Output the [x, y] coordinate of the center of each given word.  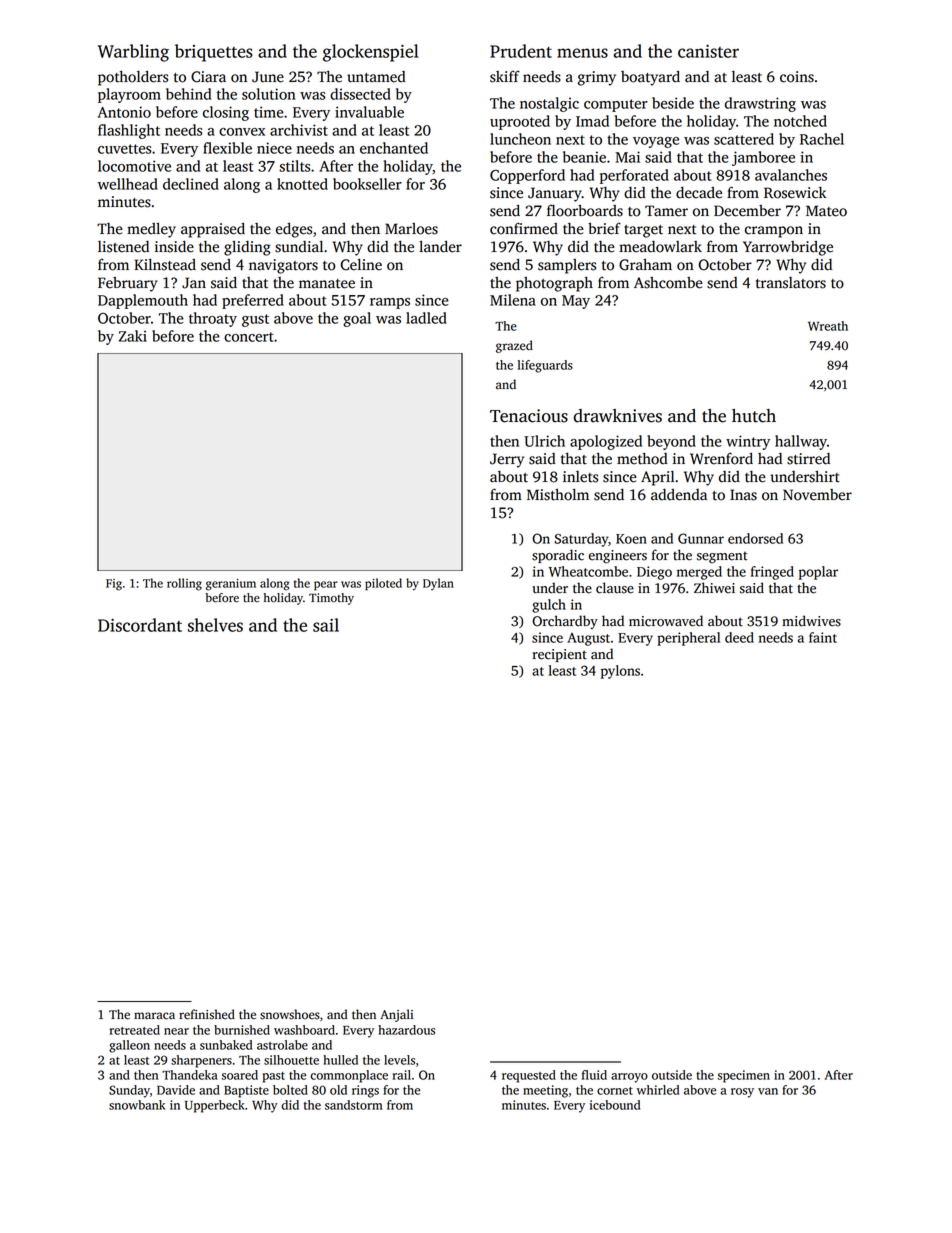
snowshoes [290, 1014]
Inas [743, 495]
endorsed [755, 538]
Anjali [396, 1015]
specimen [744, 1076]
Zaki [133, 336]
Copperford [527, 176]
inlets [580, 477]
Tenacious [529, 416]
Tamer [666, 211]
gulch [549, 606]
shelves [215, 625]
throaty [213, 319]
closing [226, 113]
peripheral [688, 639]
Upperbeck [215, 1106]
